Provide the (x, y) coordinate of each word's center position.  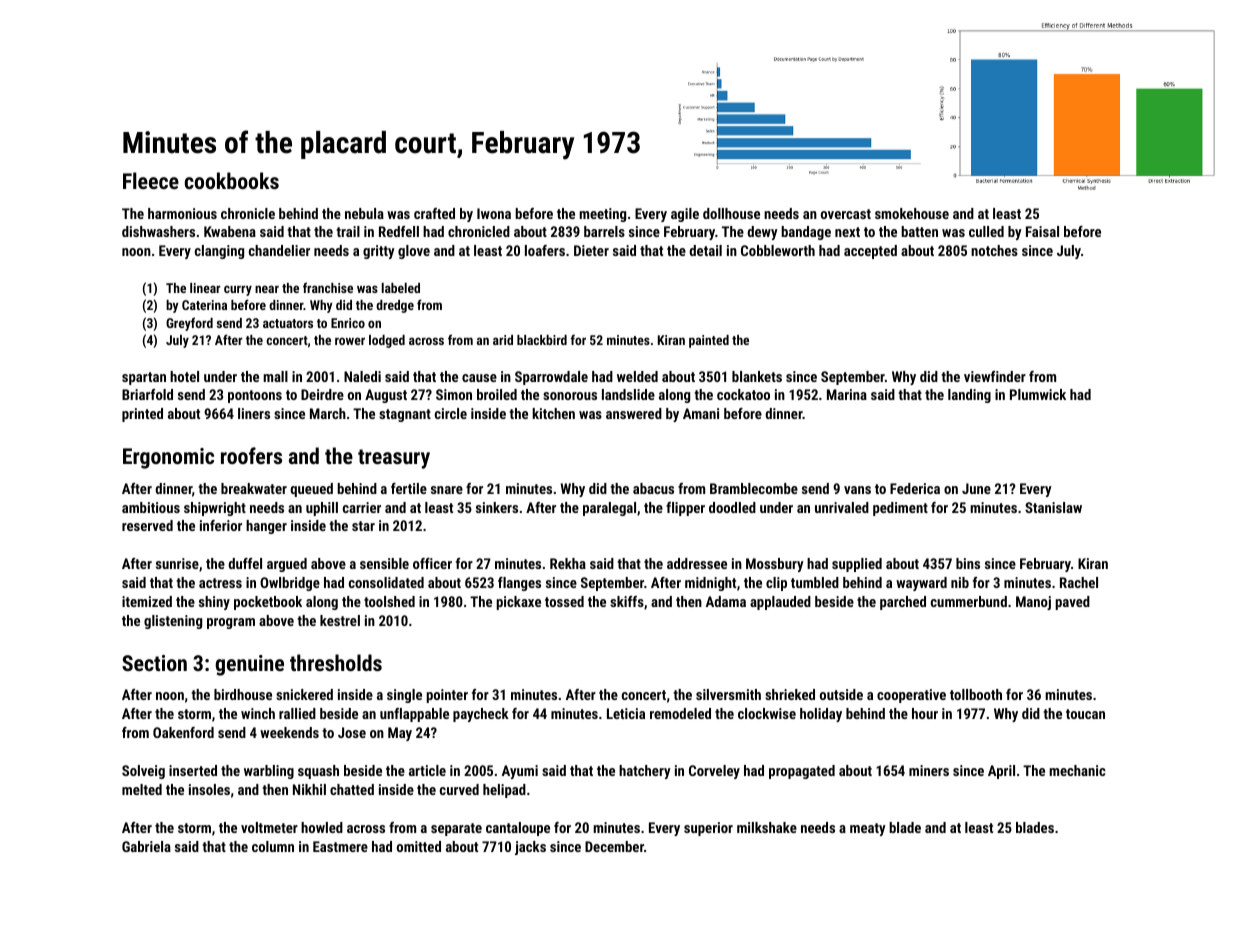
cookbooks (232, 180)
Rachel (1079, 582)
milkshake (767, 827)
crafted (434, 213)
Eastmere (340, 846)
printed (142, 415)
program (231, 623)
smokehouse (912, 213)
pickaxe (518, 603)
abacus (653, 488)
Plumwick (1038, 394)
